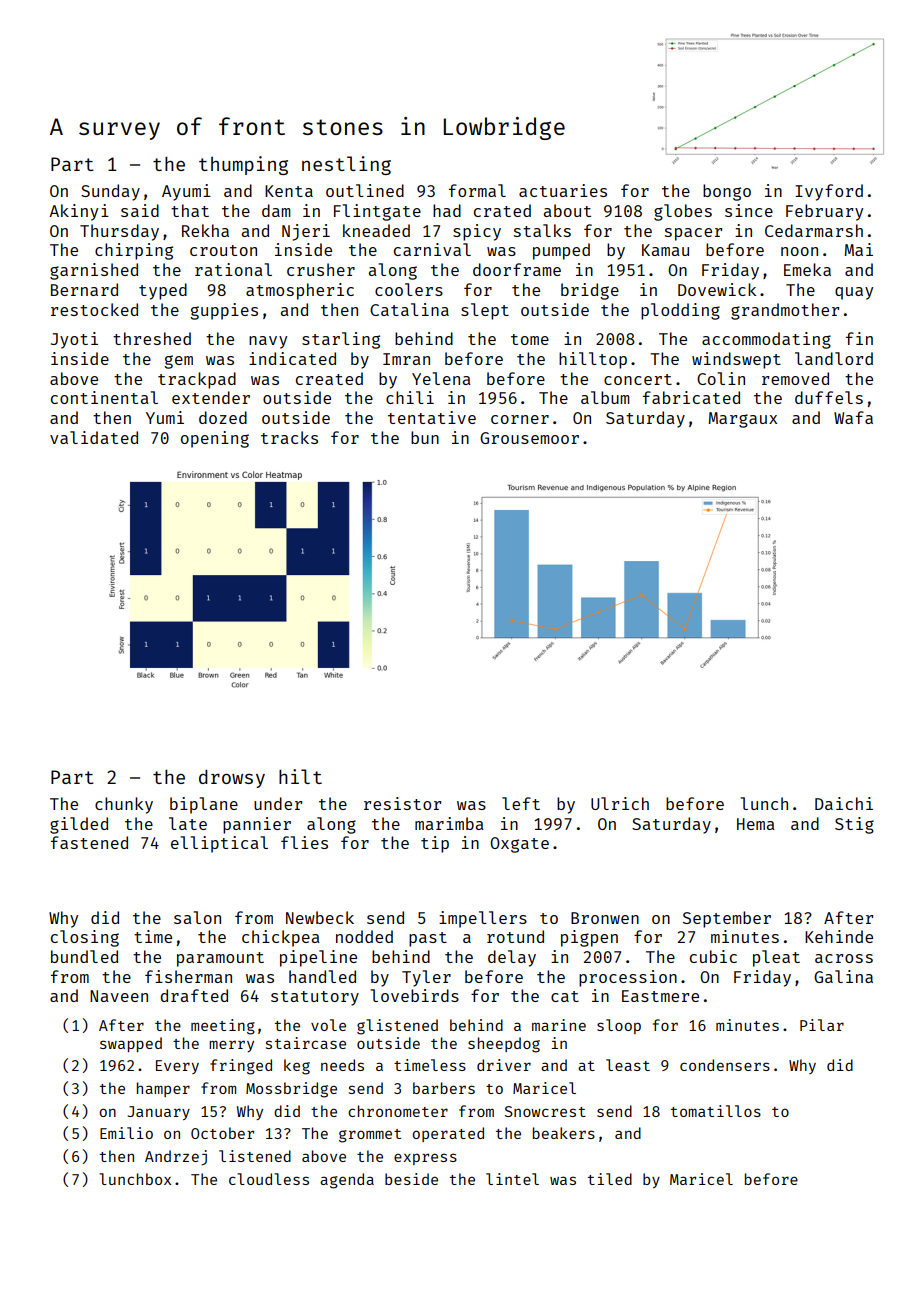  I want to click on drowsy, so click(232, 779).
